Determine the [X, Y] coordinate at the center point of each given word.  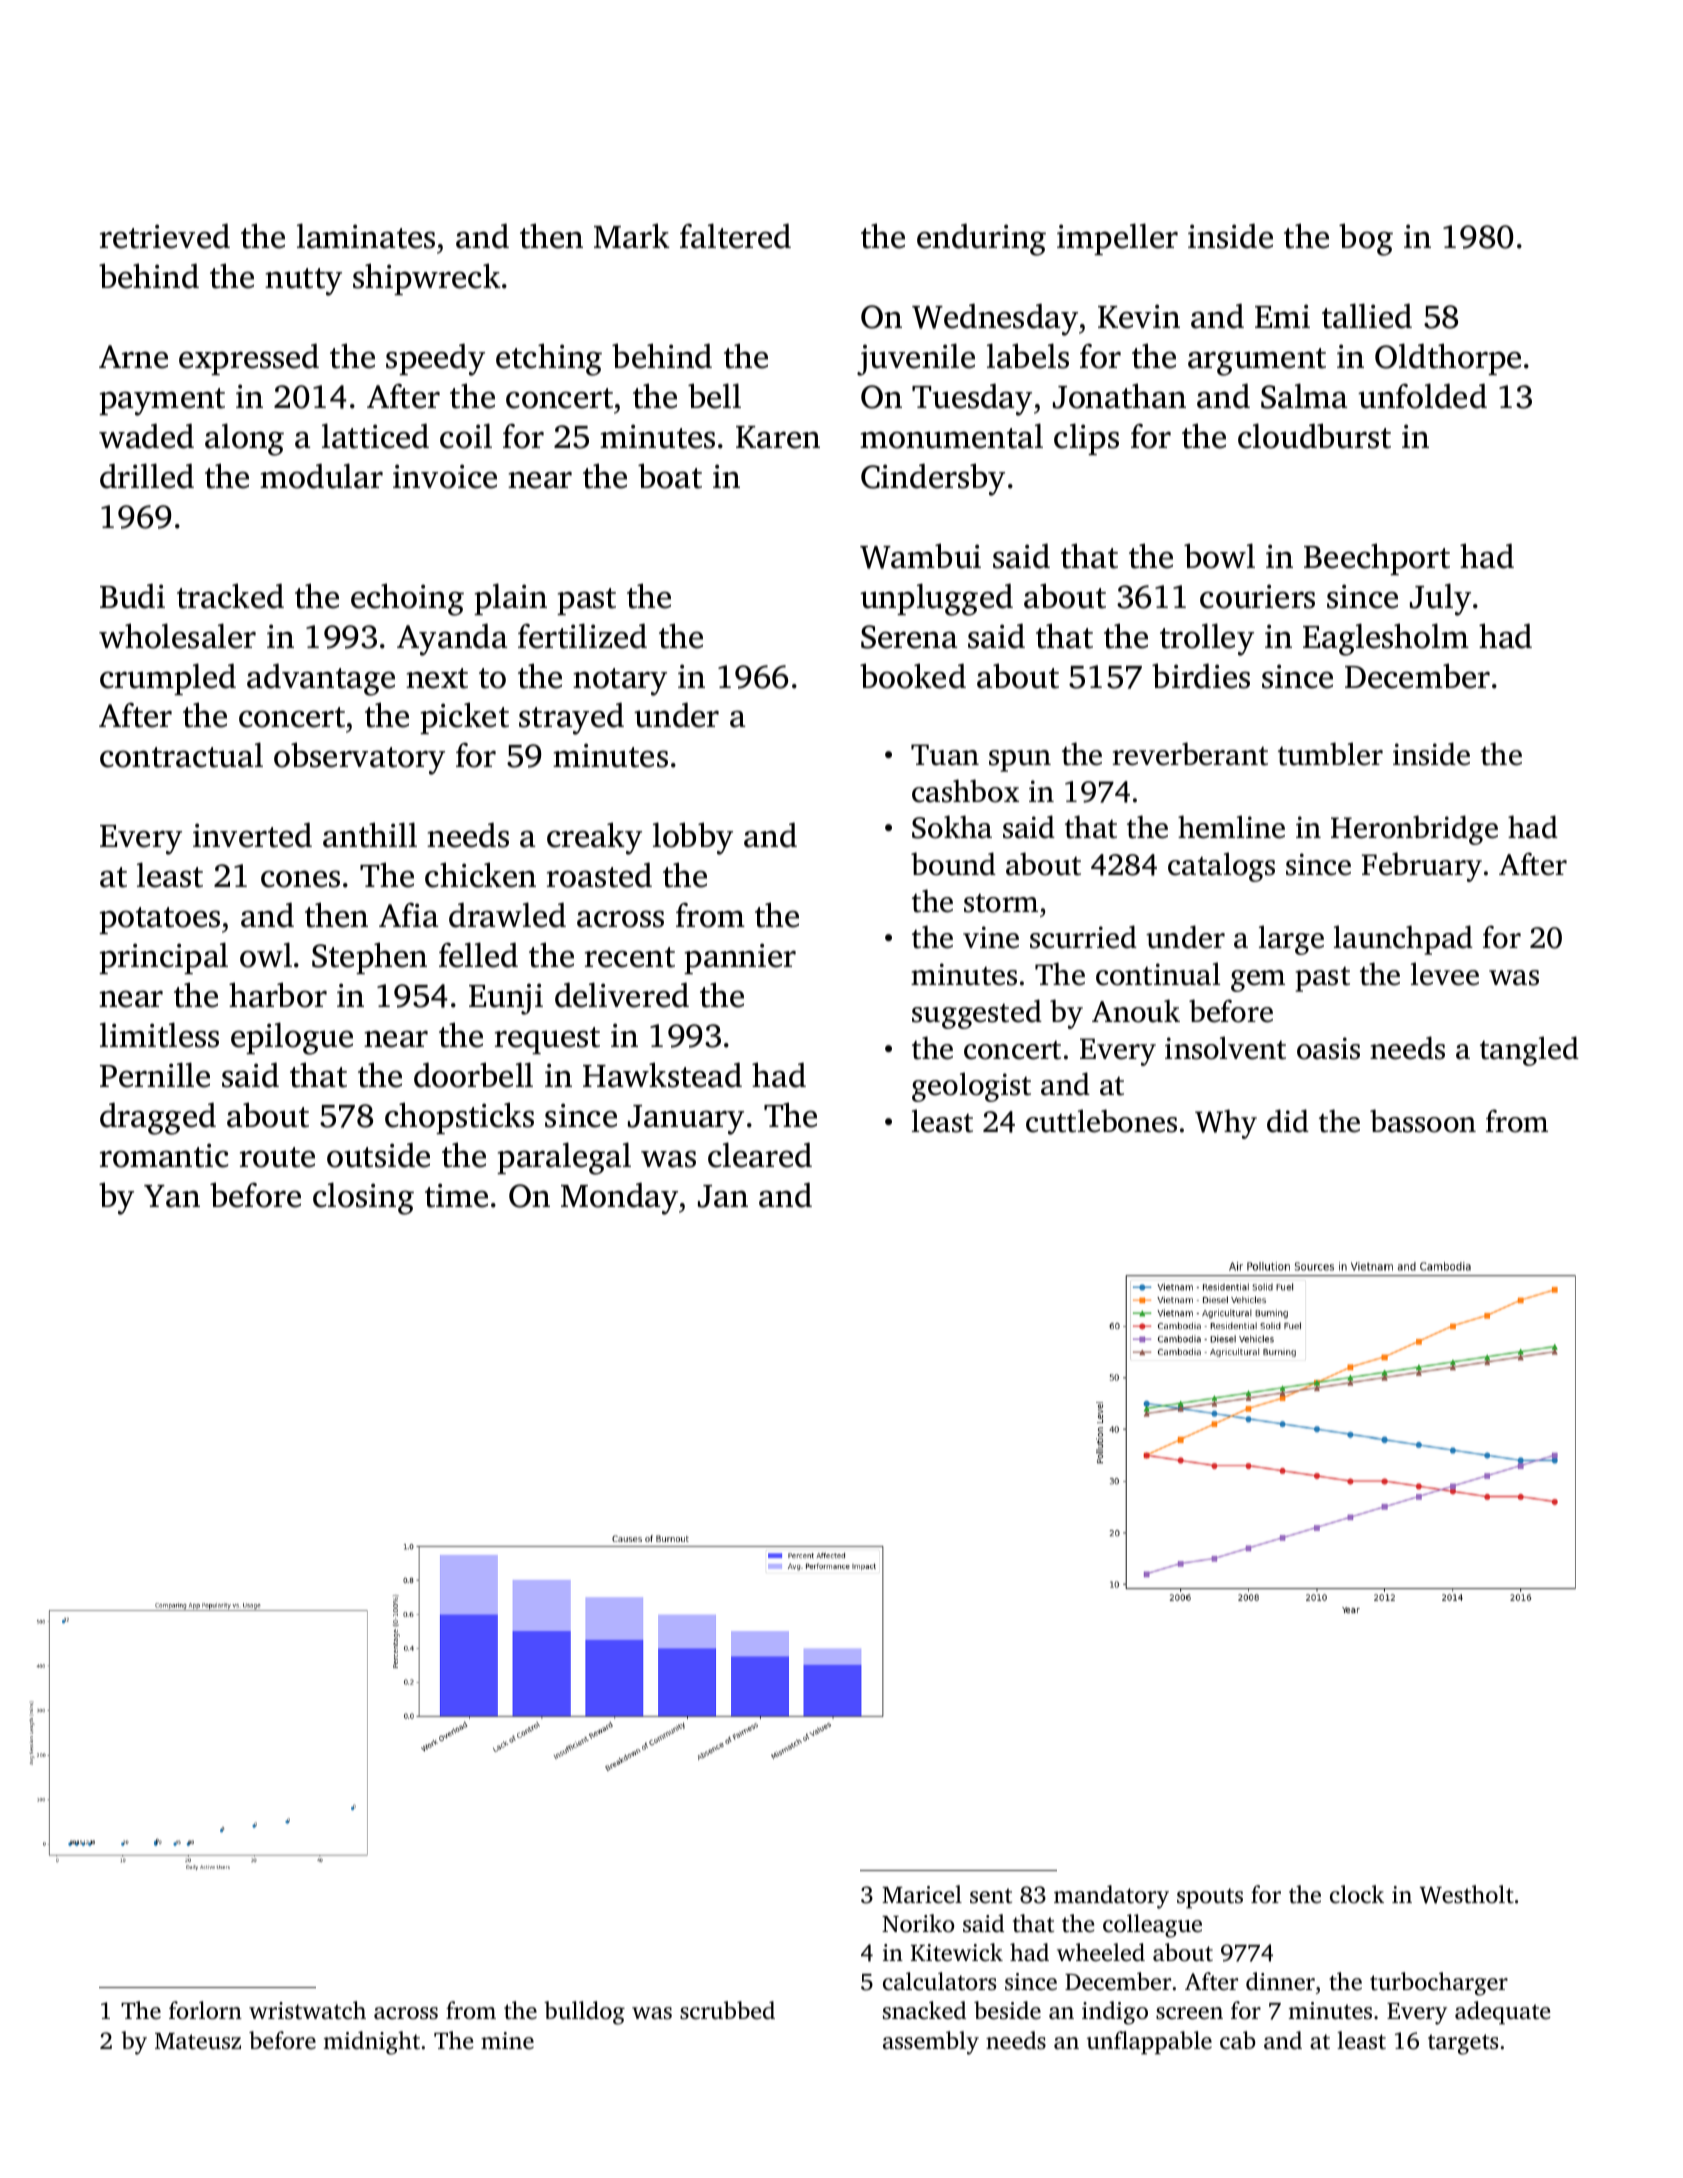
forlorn [205, 2010]
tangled [1529, 1051]
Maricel [922, 1894]
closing [363, 1198]
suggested [977, 1014]
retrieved [165, 236]
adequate [1502, 2013]
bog [1366, 239]
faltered [735, 236]
